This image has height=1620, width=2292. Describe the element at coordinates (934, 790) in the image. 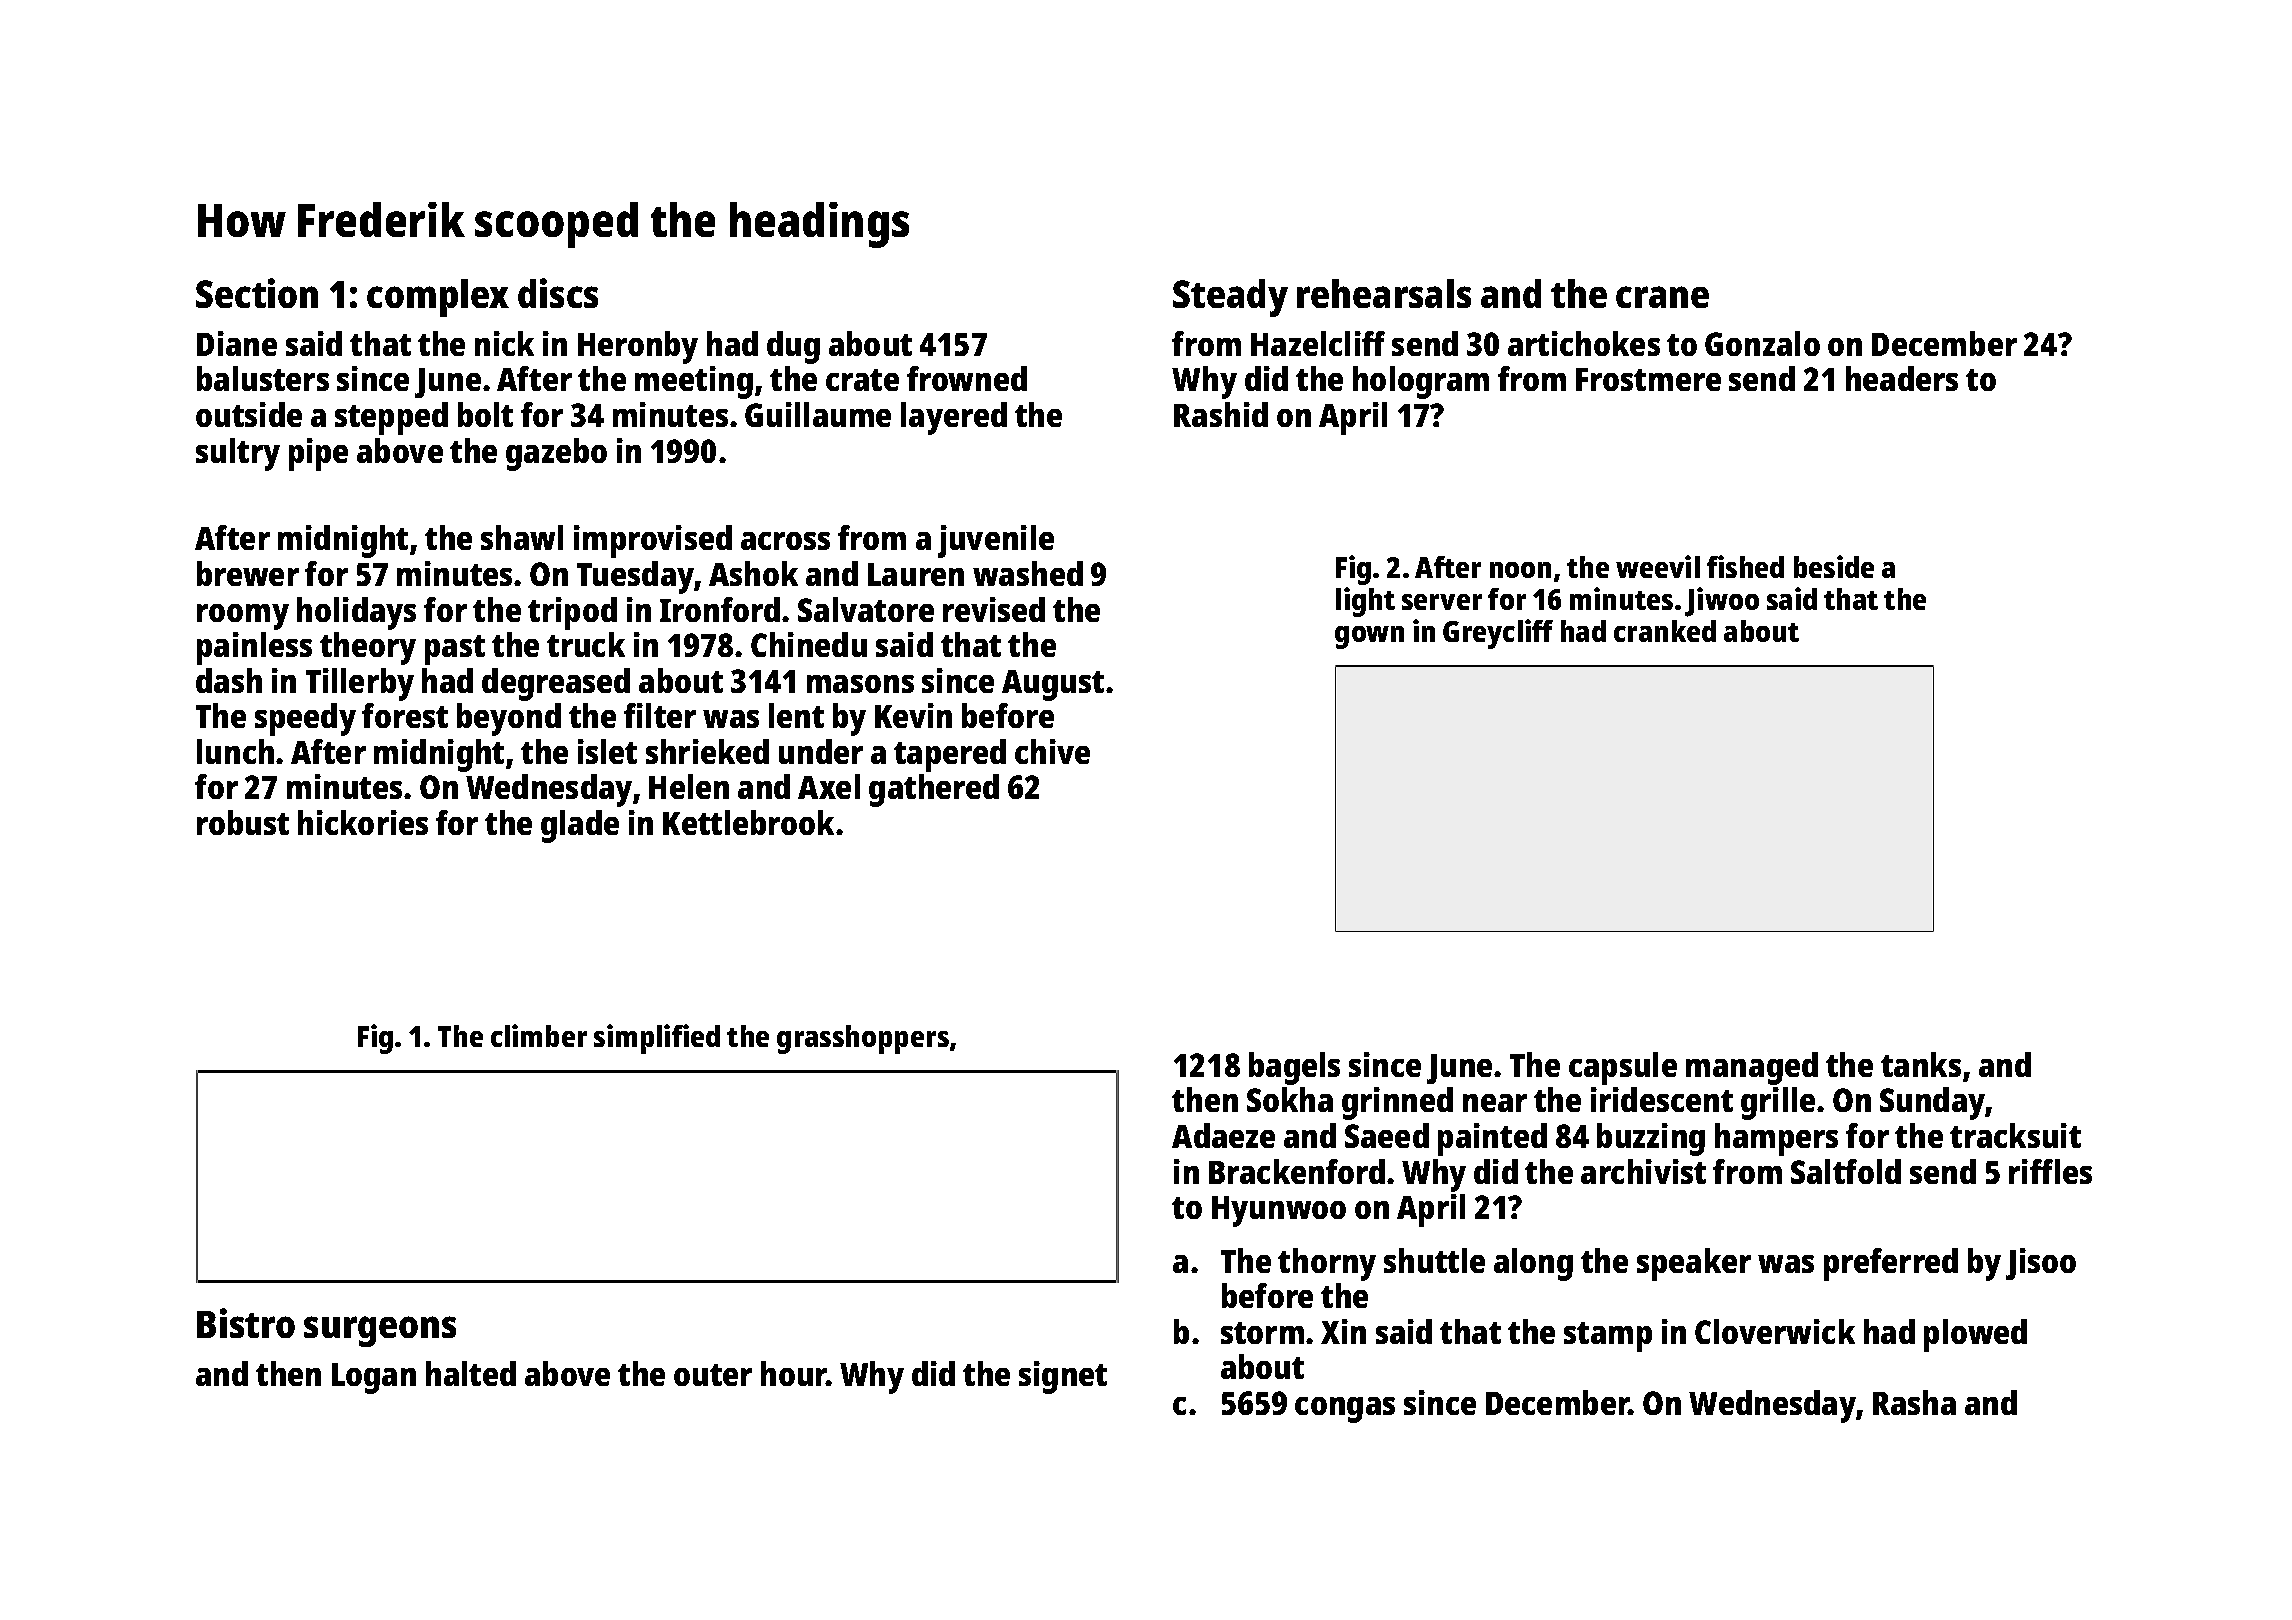

I see `gathered` at that location.
